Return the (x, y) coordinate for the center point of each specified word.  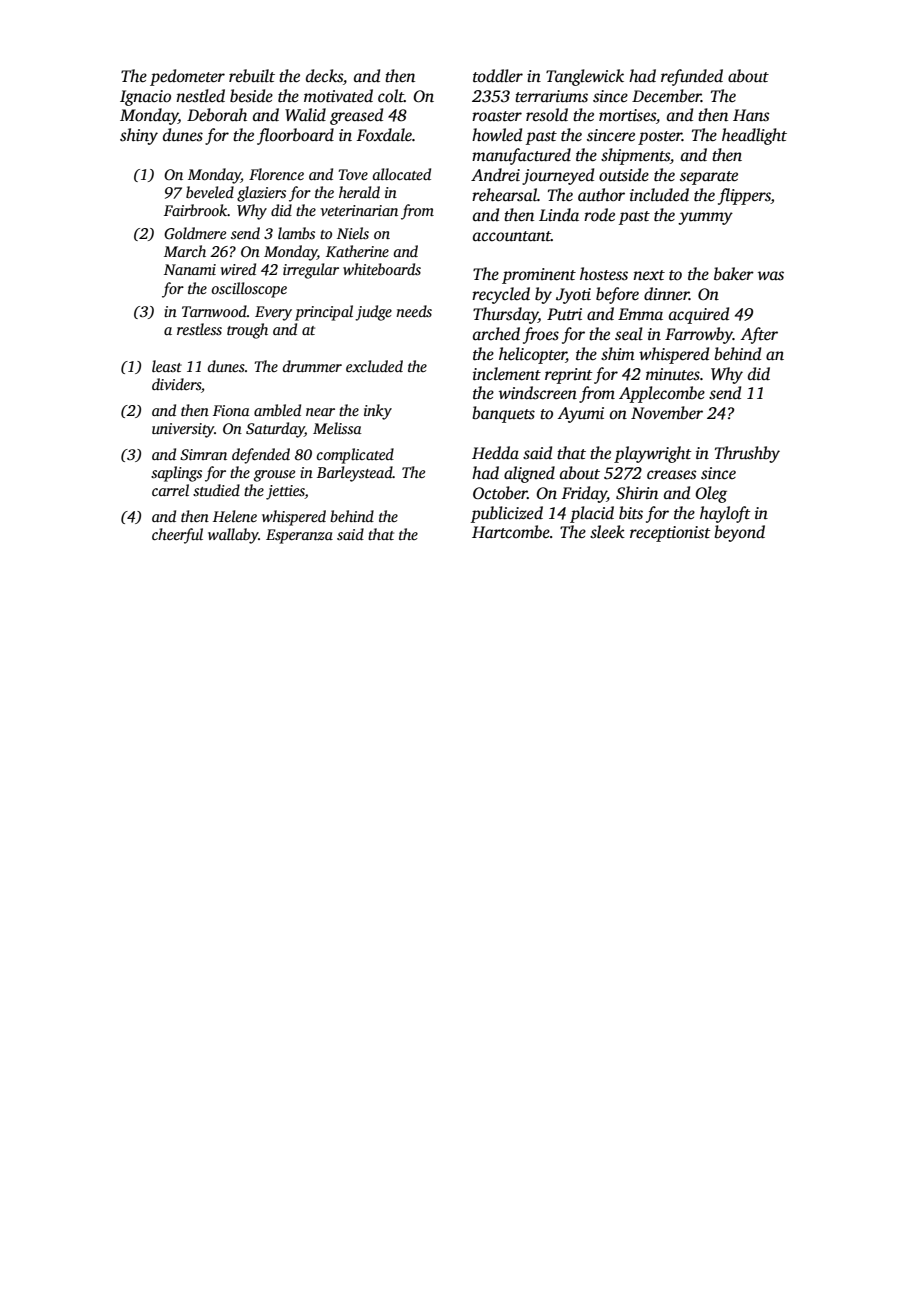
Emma (640, 314)
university (183, 430)
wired (238, 269)
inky (378, 412)
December (666, 96)
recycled (501, 295)
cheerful (177, 536)
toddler (498, 76)
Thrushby (747, 454)
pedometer (187, 77)
